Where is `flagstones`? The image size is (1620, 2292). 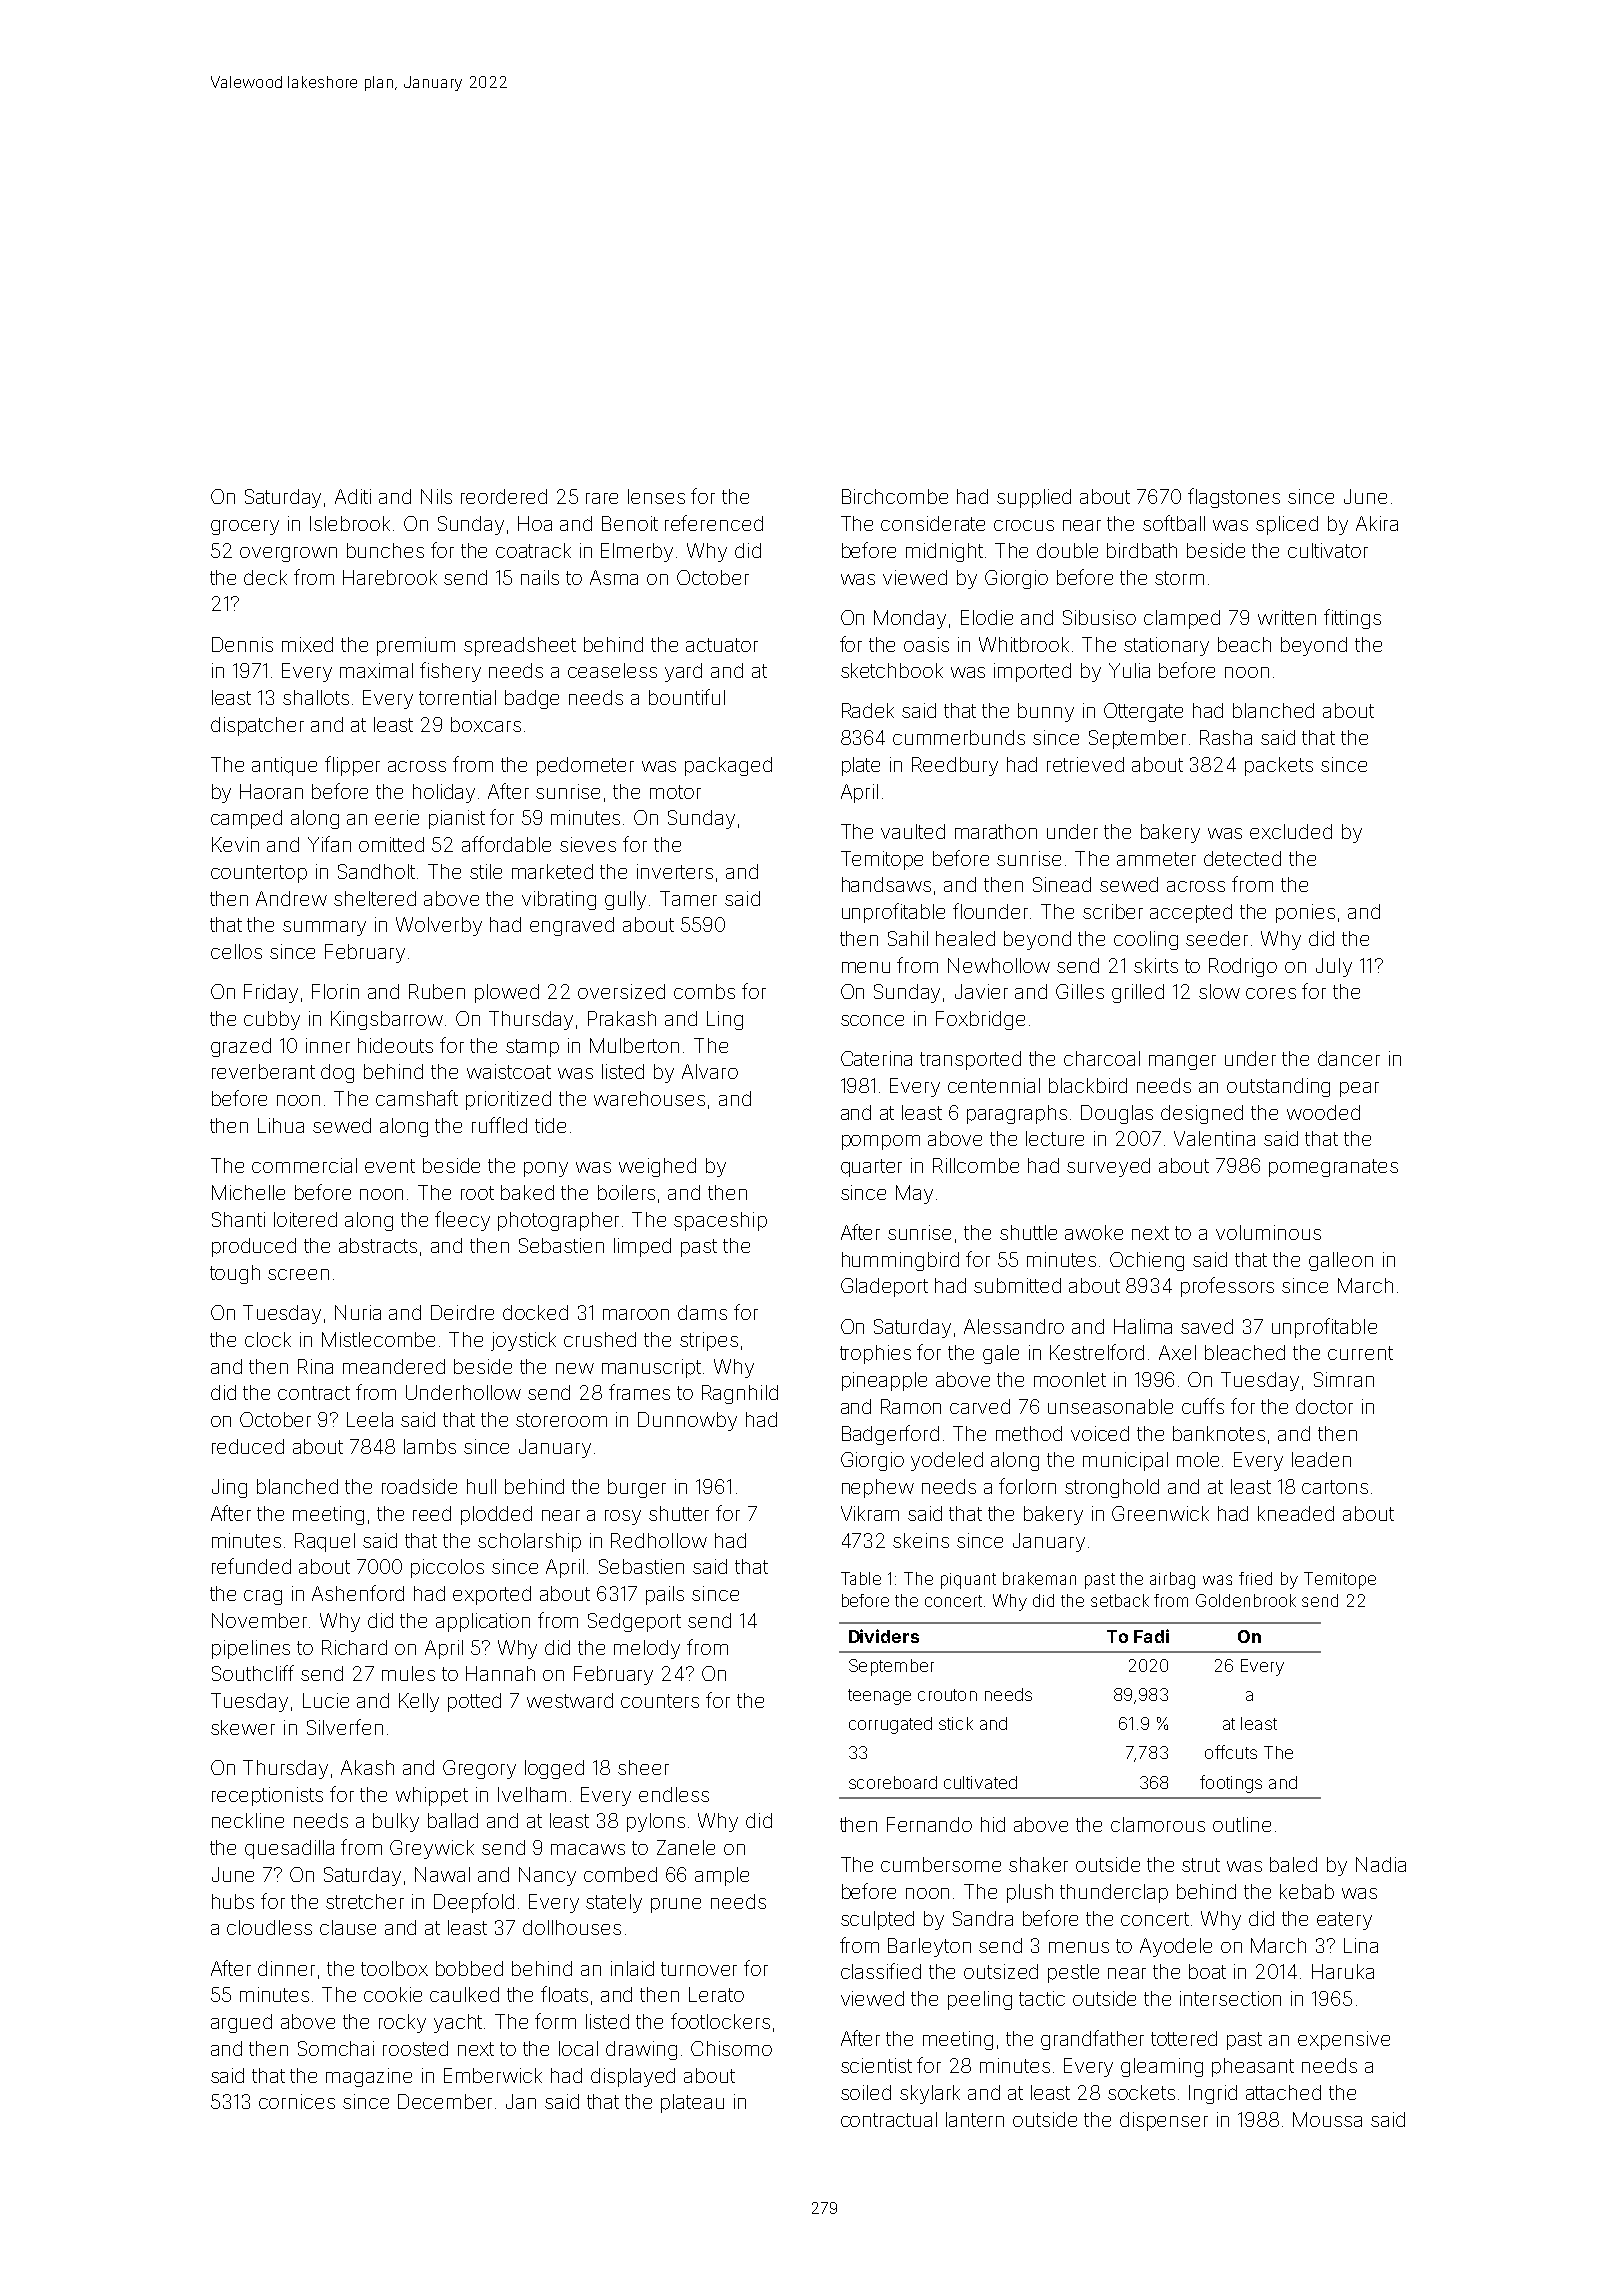
flagstones is located at coordinates (1234, 498).
